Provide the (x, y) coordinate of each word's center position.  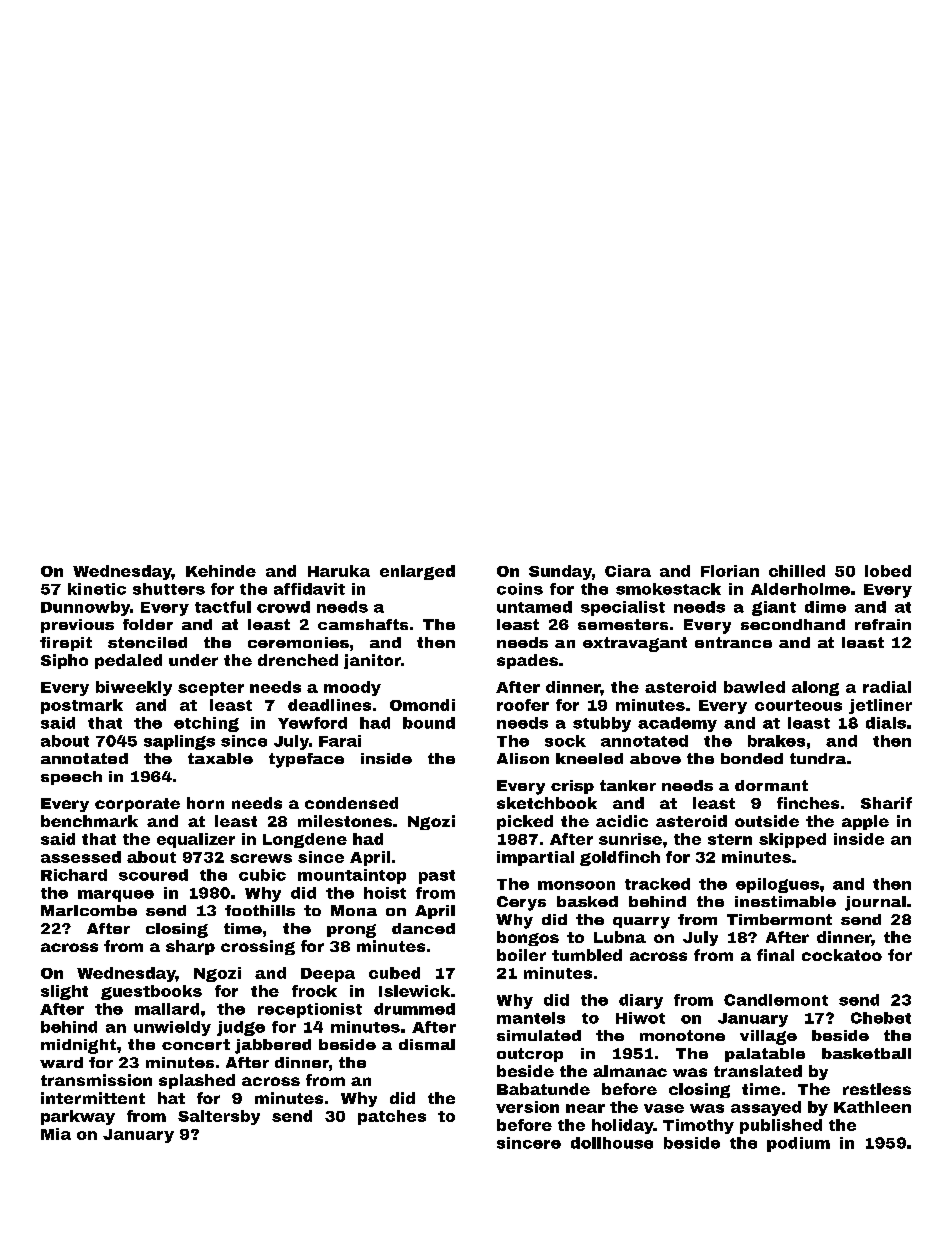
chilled (797, 571)
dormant (771, 785)
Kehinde (221, 571)
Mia (56, 1134)
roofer (523, 705)
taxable (220, 758)
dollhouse (612, 1143)
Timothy (698, 1126)
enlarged (417, 572)
